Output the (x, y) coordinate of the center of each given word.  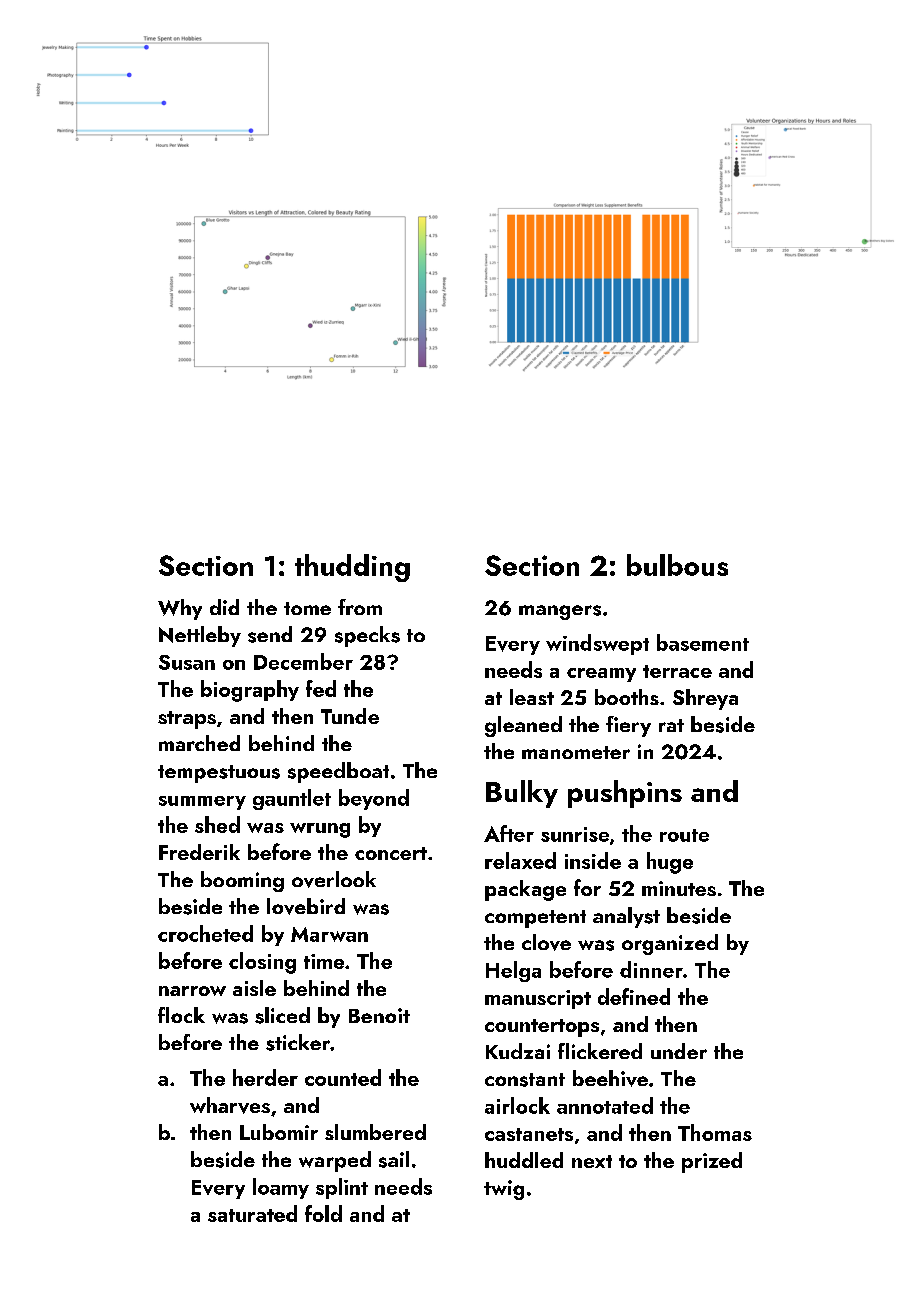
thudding (352, 568)
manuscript (538, 999)
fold (323, 1213)
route (684, 835)
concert (391, 853)
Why (180, 609)
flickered (600, 1051)
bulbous (677, 565)
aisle (254, 988)
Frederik (199, 852)
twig (504, 1190)
